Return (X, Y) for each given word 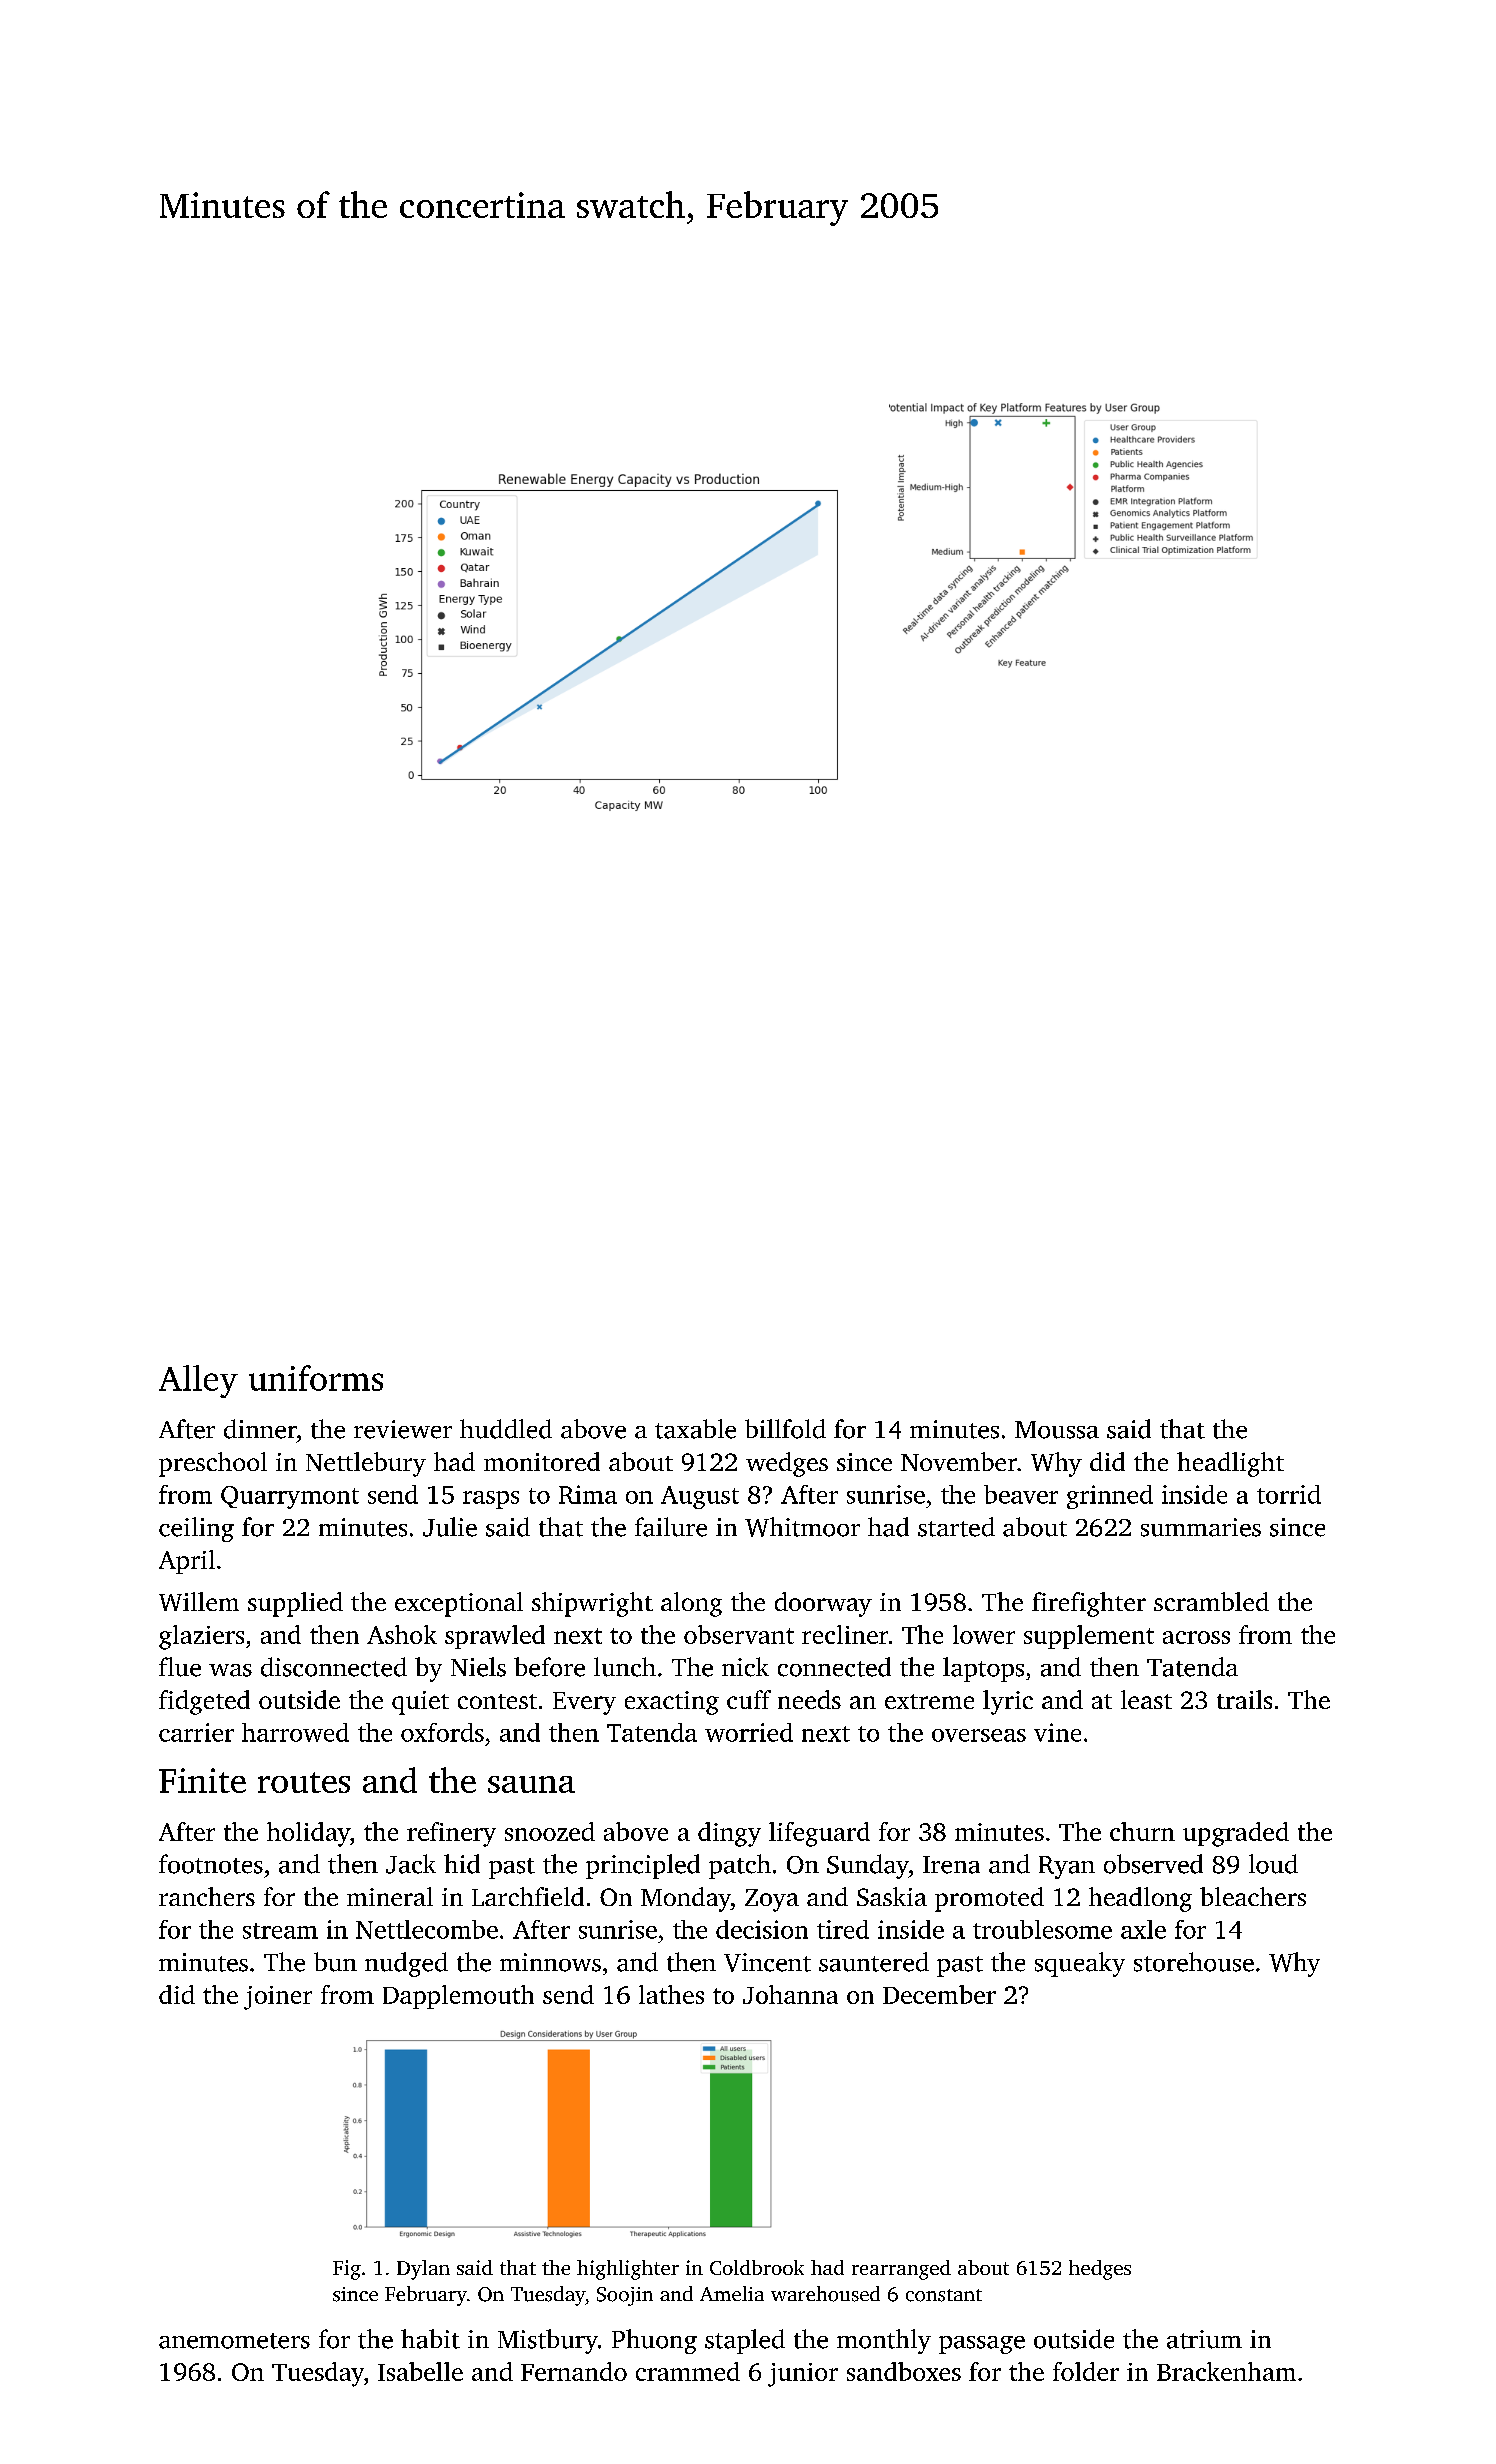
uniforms (316, 1378)
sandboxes (904, 2371)
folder (1086, 2371)
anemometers (234, 2341)
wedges (787, 1464)
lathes (671, 1994)
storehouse (1194, 1962)
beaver (1021, 1494)
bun (335, 1962)
